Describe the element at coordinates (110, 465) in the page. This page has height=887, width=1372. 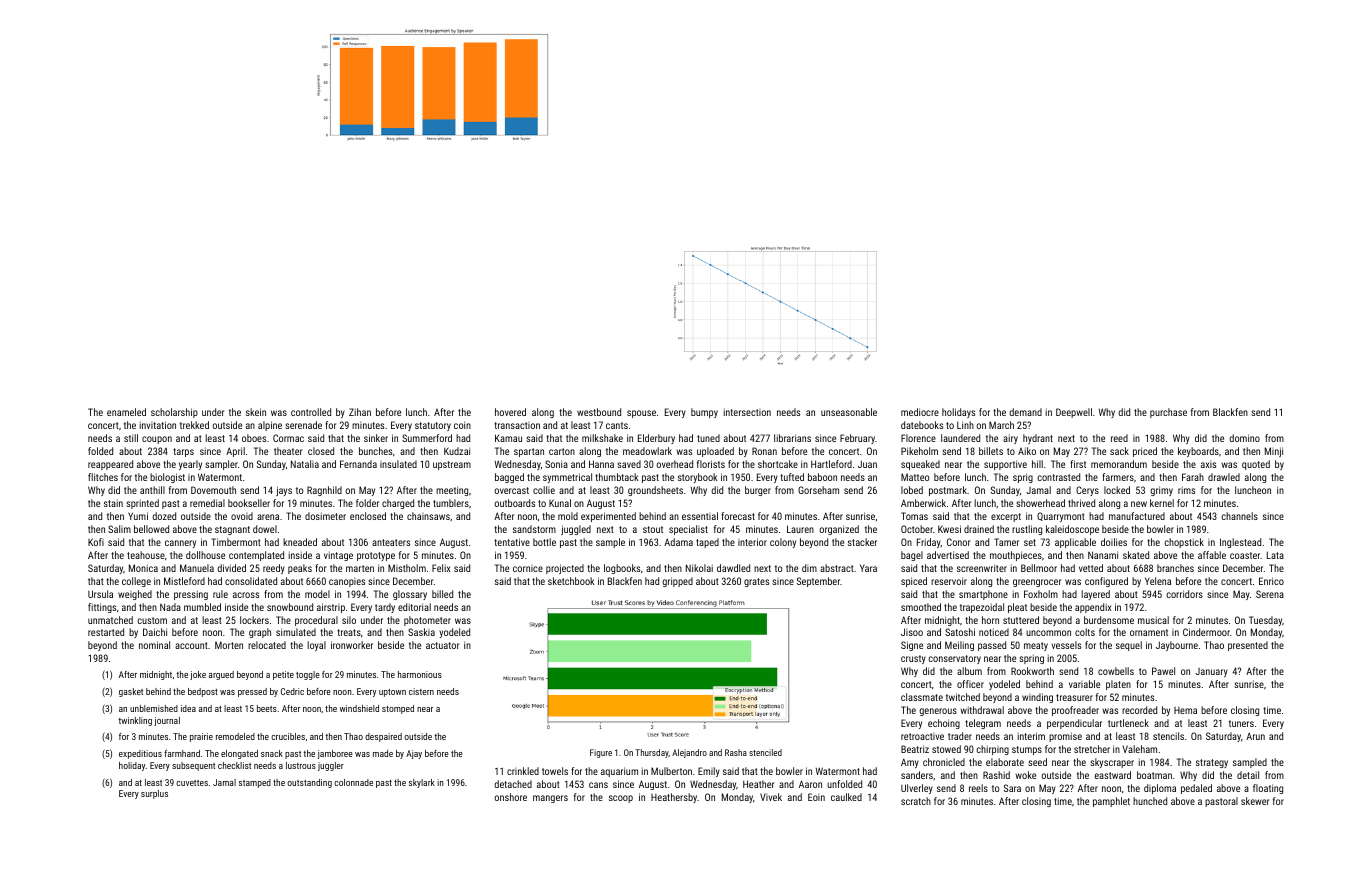
I see `reappeared` at that location.
